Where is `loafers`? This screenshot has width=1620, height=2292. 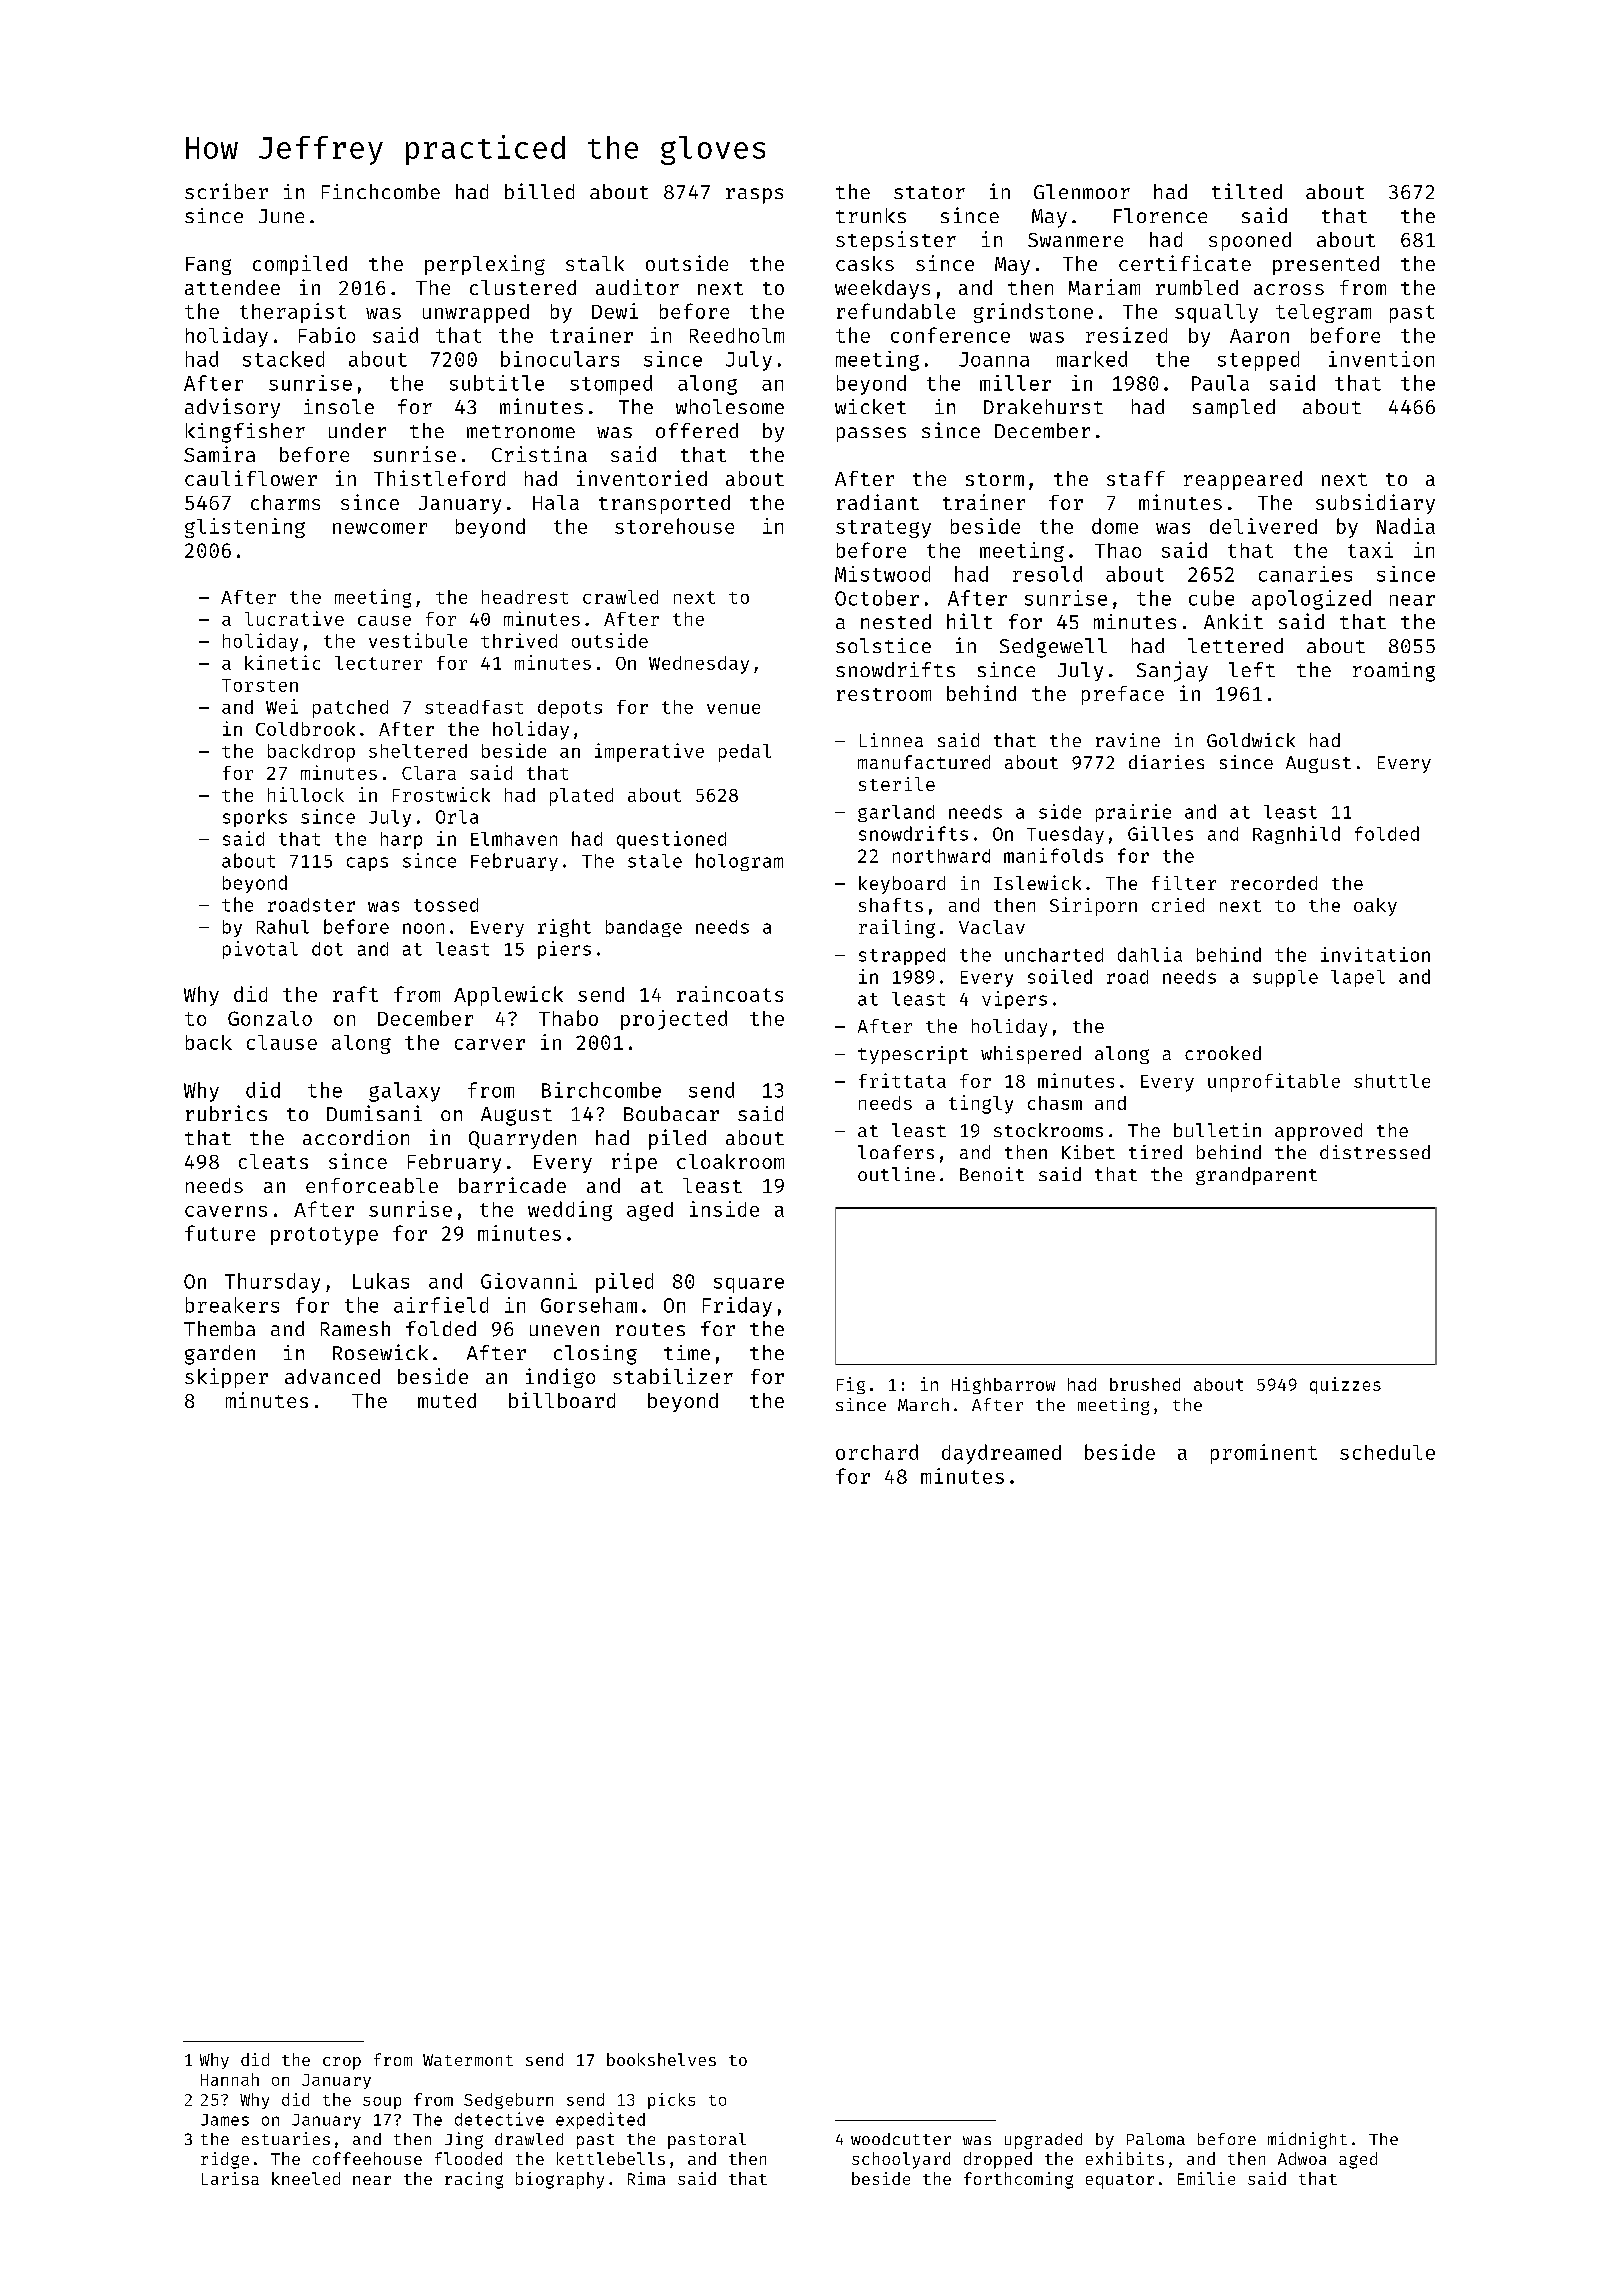
loafers is located at coordinates (896, 1152).
